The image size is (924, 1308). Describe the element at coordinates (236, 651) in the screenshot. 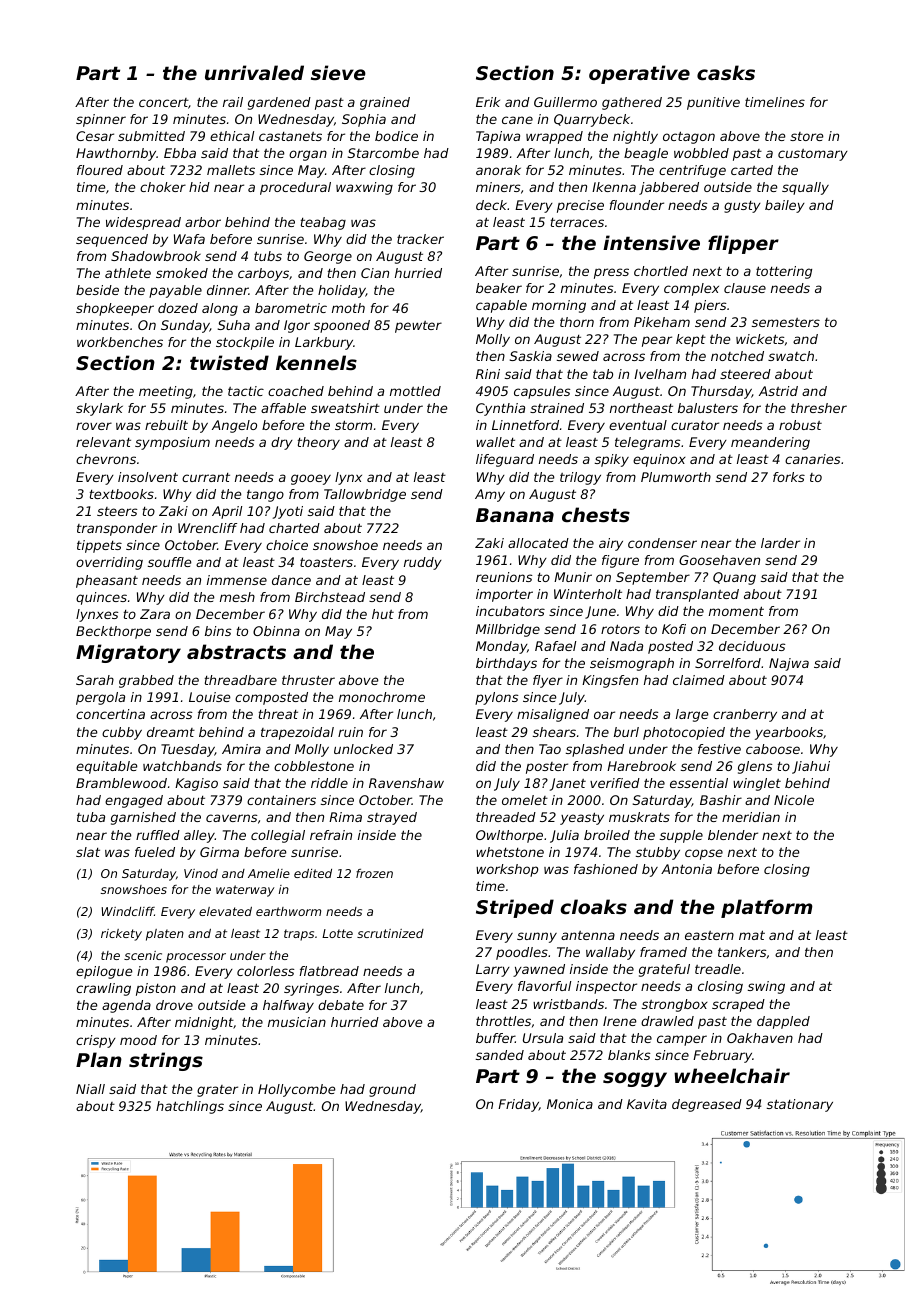

I see `abstracts` at that location.
